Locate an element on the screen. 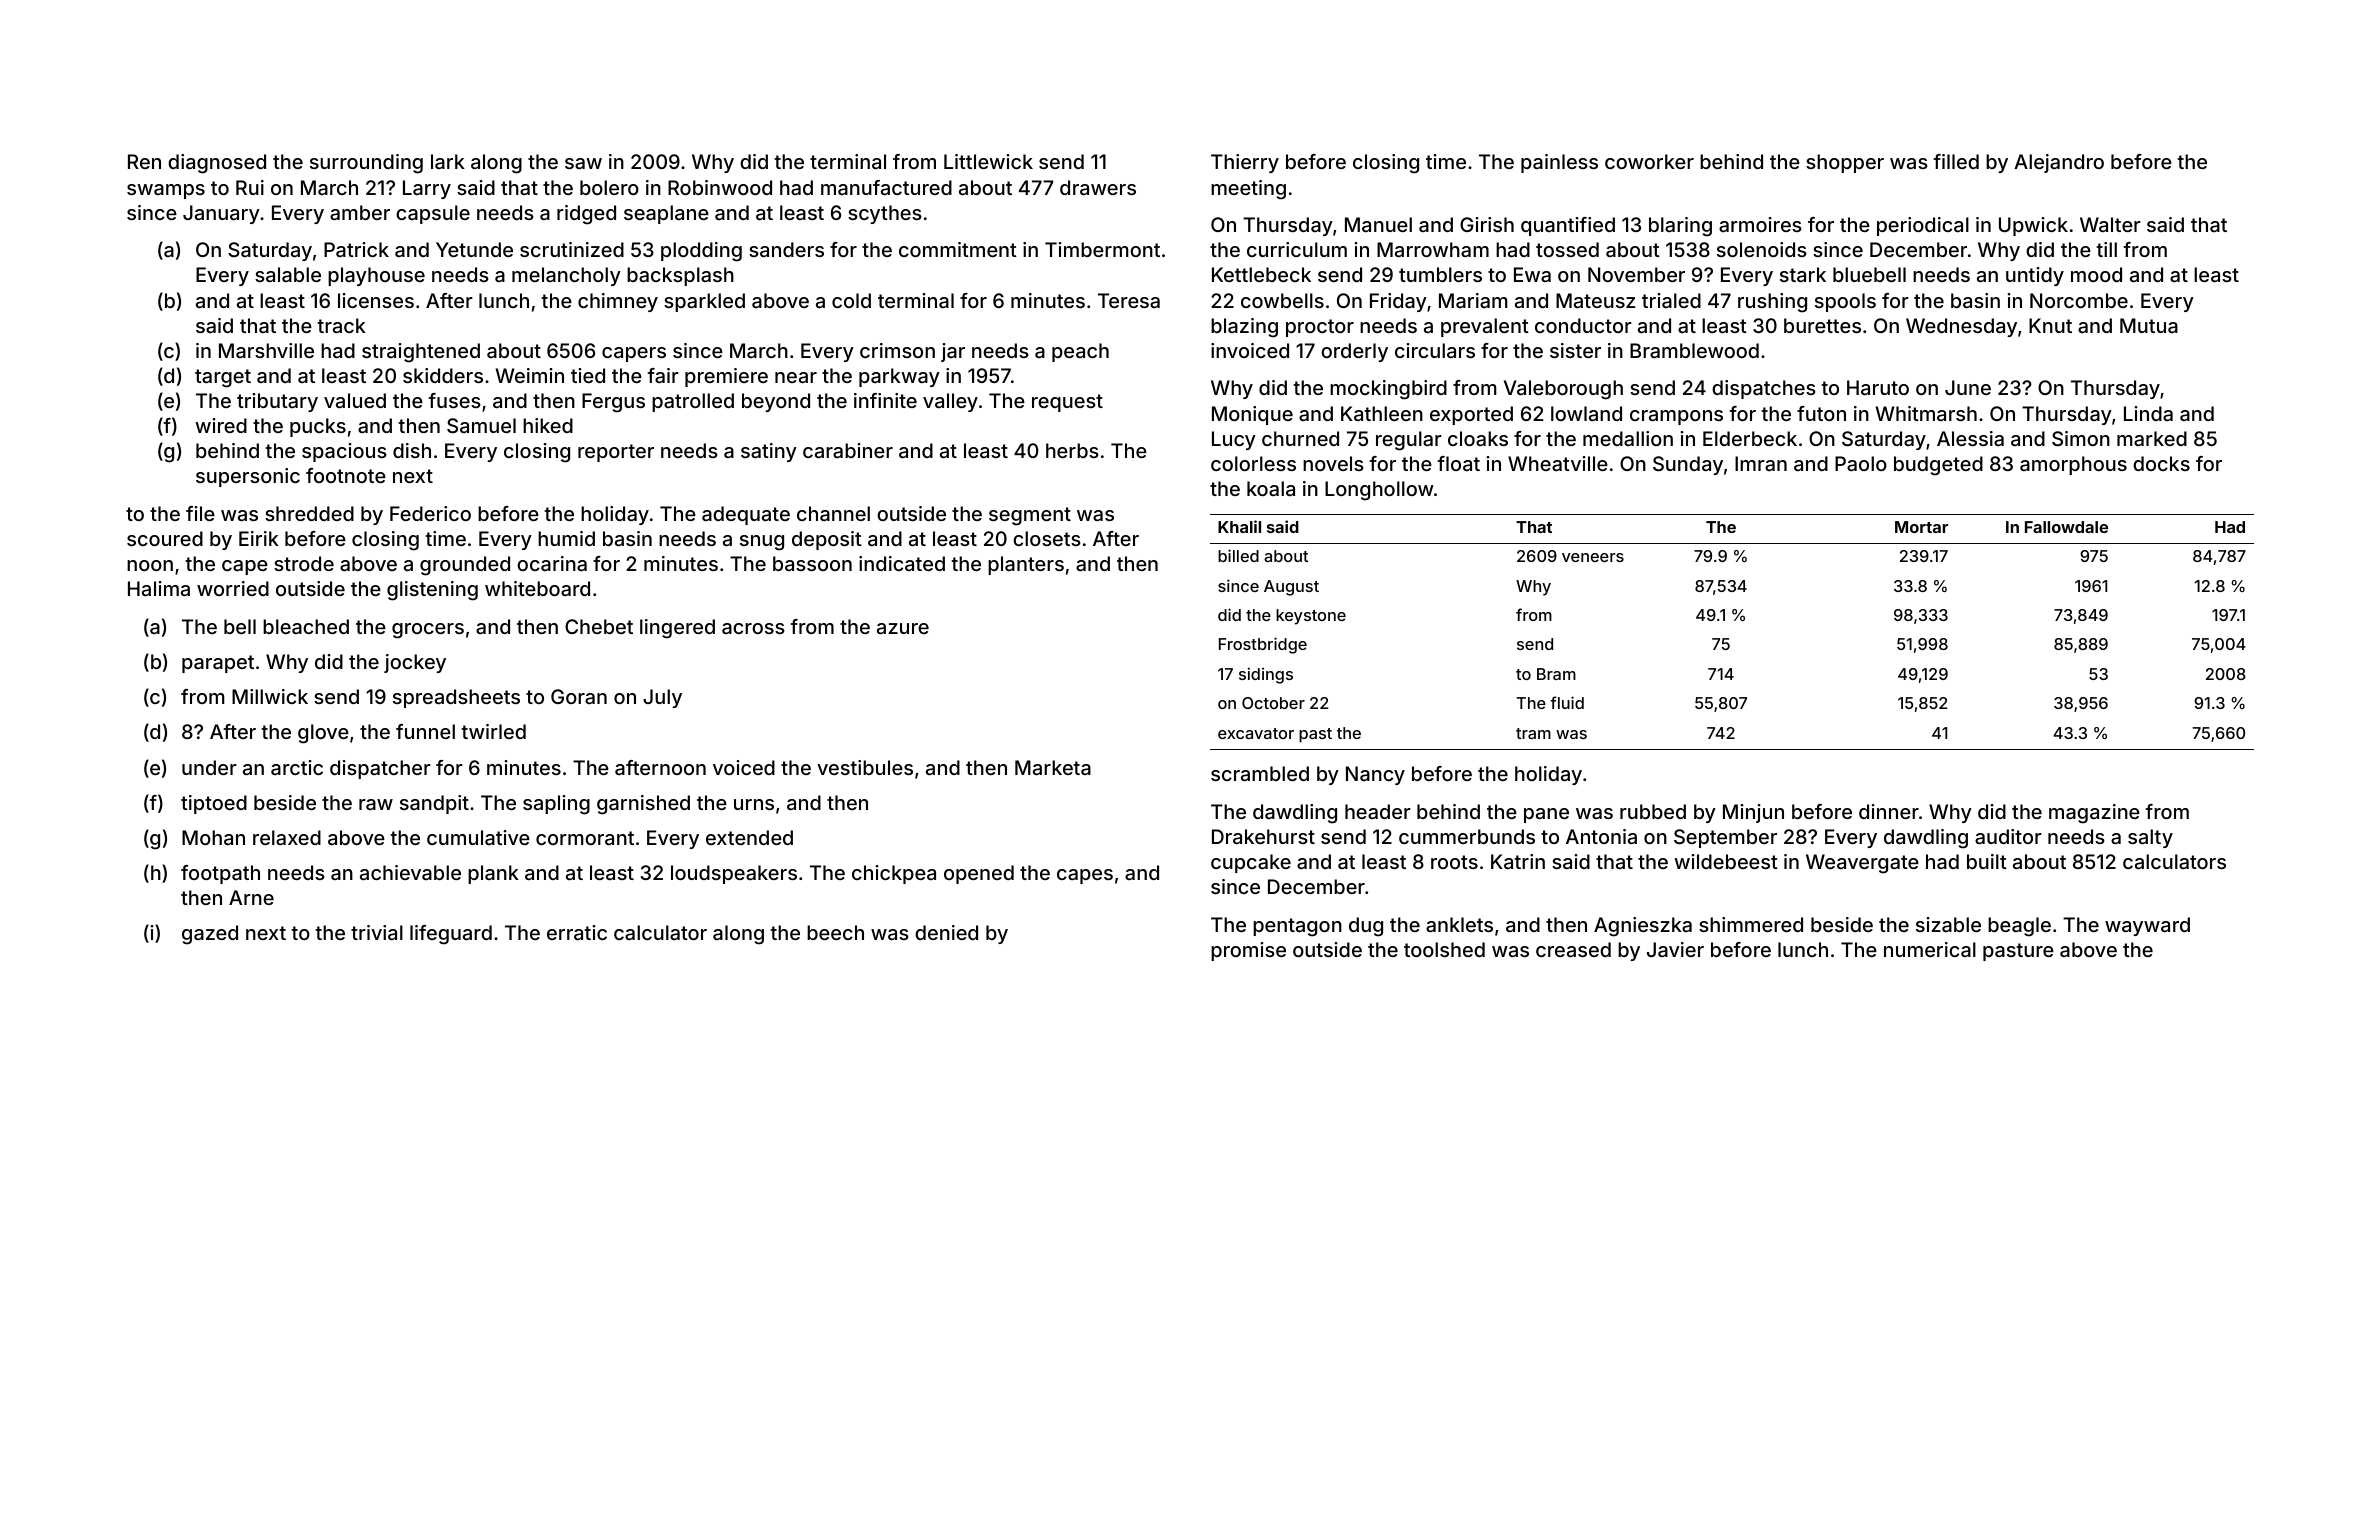 The image size is (2380, 1540). Patrick is located at coordinates (356, 249).
